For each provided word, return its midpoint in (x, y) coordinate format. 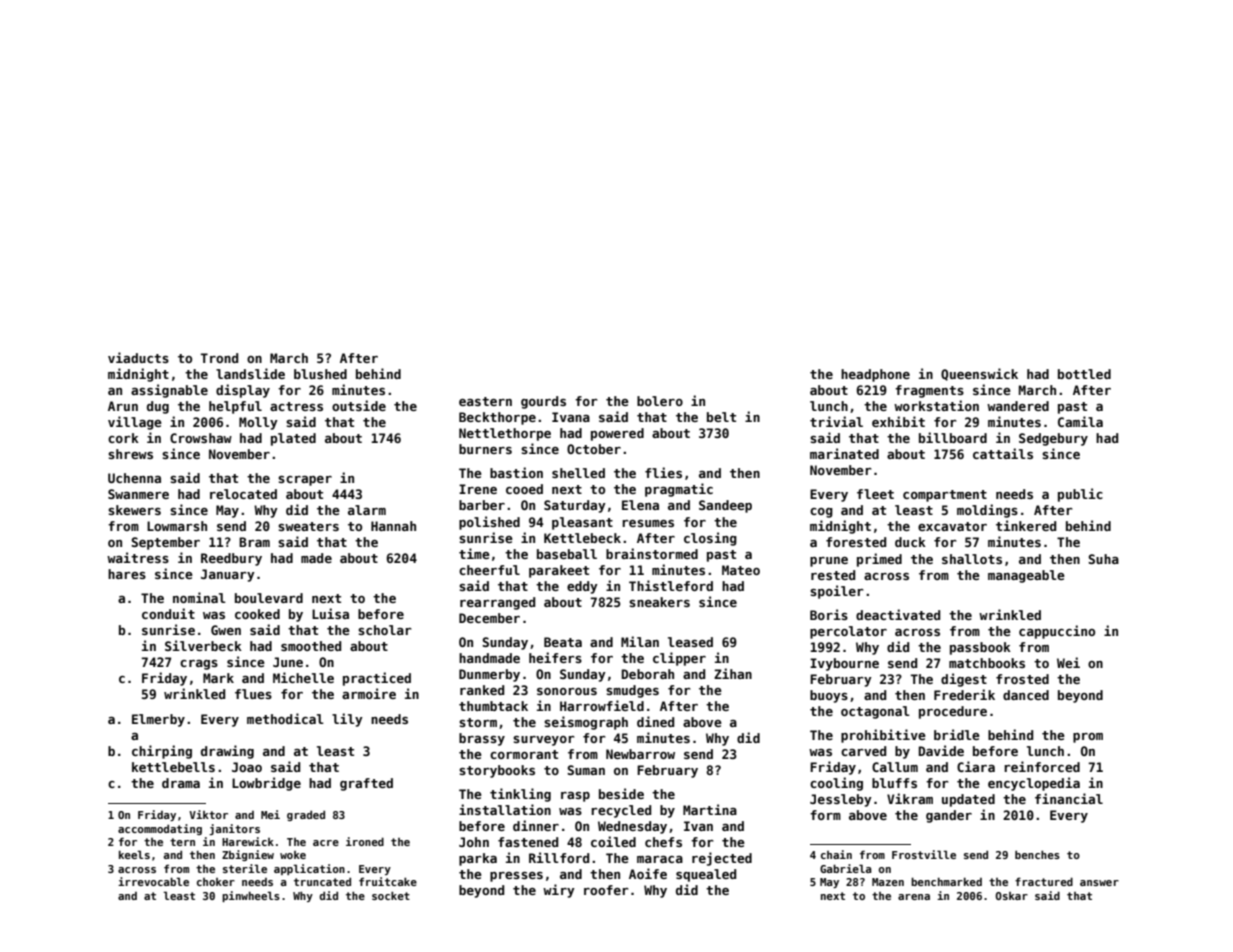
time (474, 553)
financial (1069, 798)
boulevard (269, 598)
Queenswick (979, 374)
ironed (365, 841)
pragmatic (679, 490)
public (1080, 495)
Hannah (393, 526)
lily (347, 720)
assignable (169, 391)
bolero (660, 401)
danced (1026, 695)
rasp (575, 797)
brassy (482, 739)
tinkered (1026, 525)
